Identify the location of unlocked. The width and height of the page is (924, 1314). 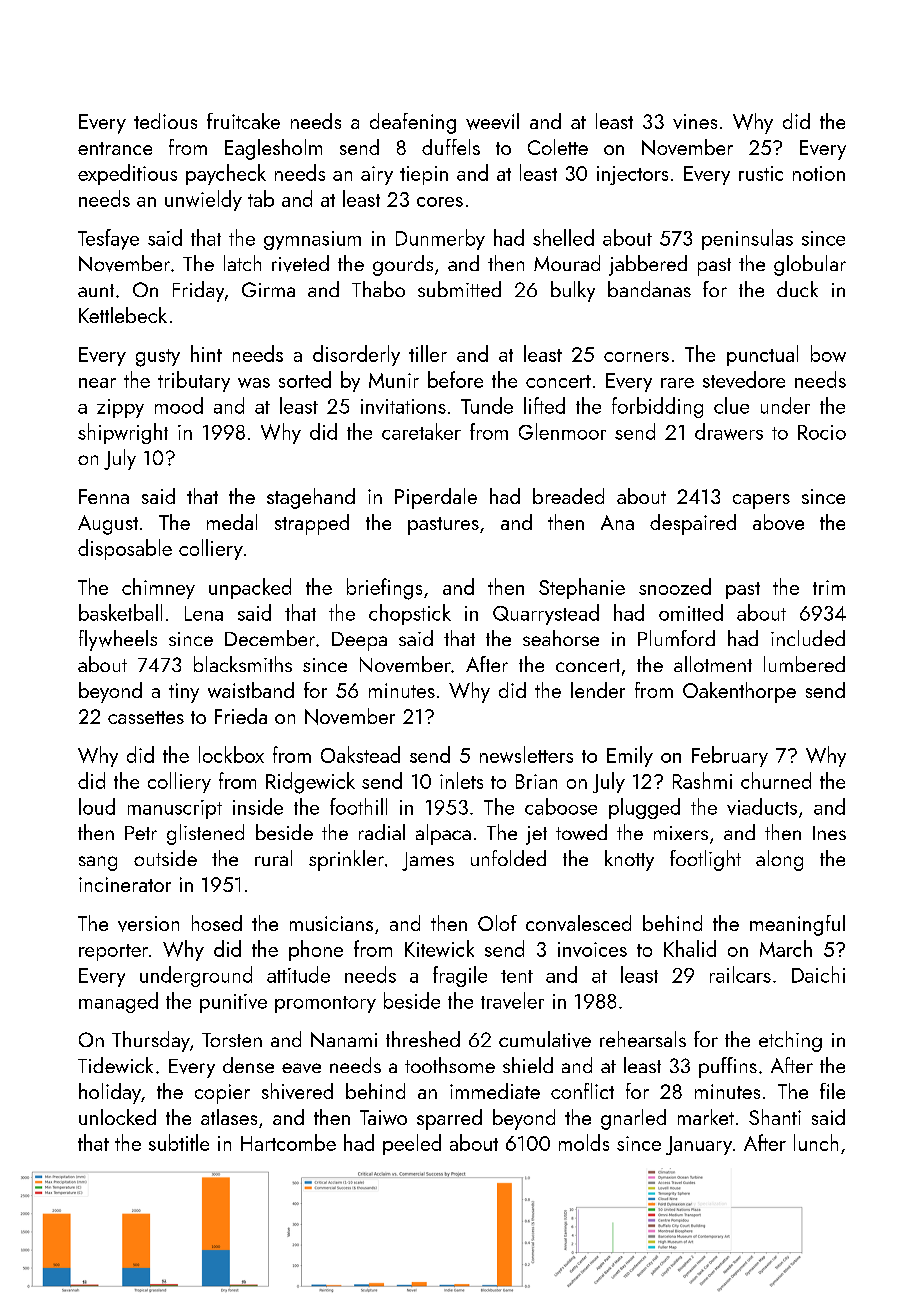
(117, 1117).
